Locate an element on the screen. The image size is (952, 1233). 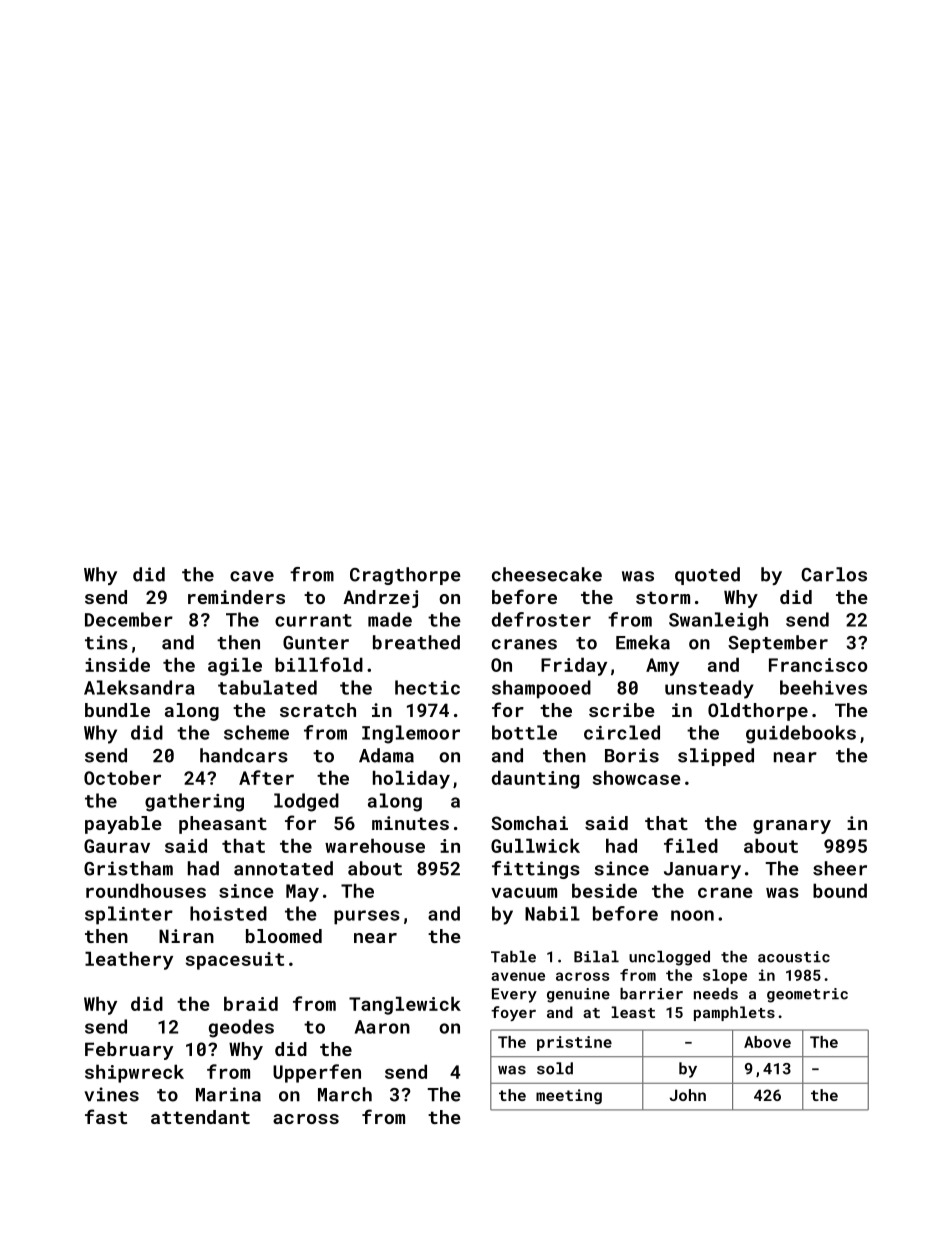
bloomed is located at coordinates (284, 936).
